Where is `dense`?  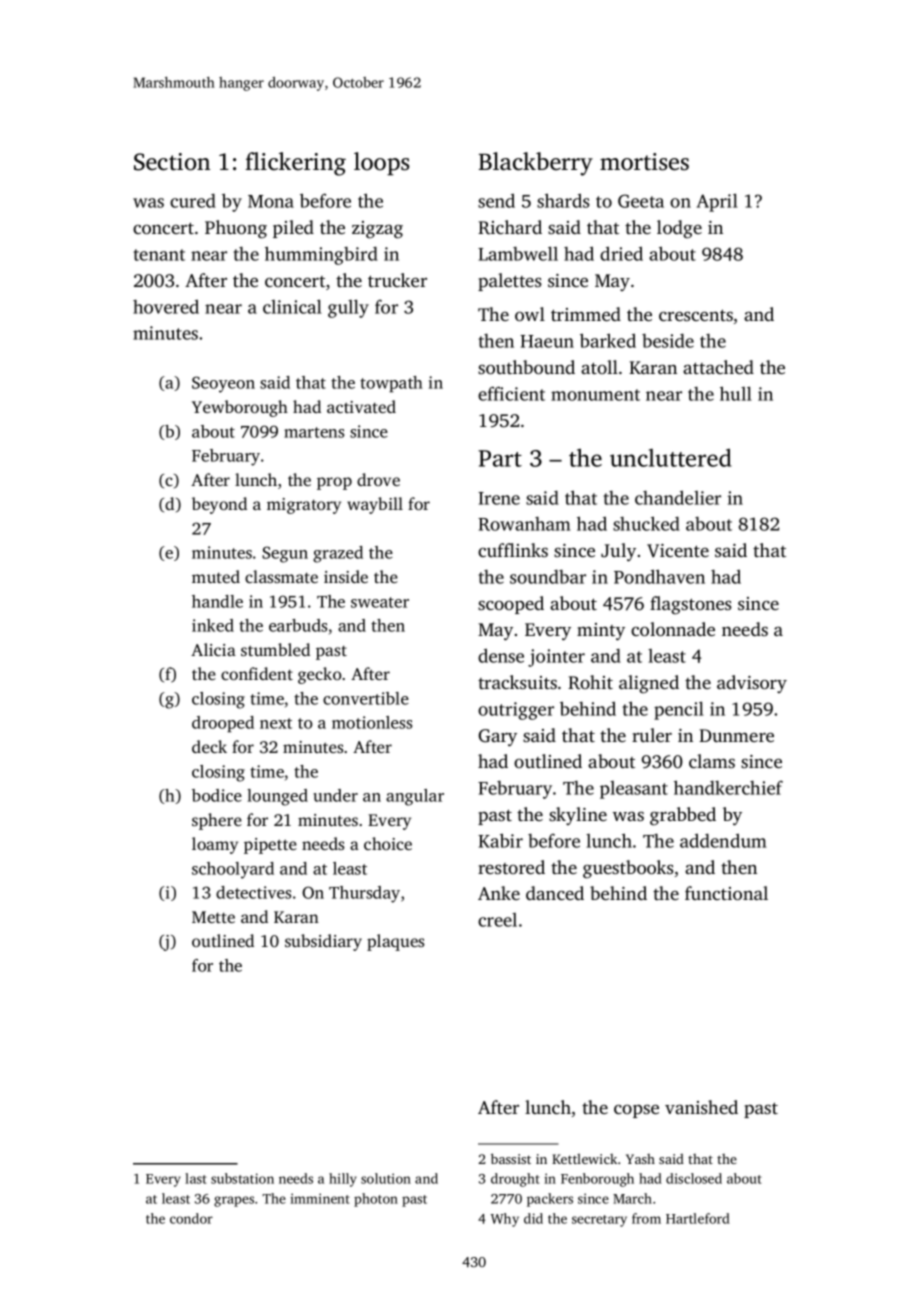
dense is located at coordinates (501, 655).
